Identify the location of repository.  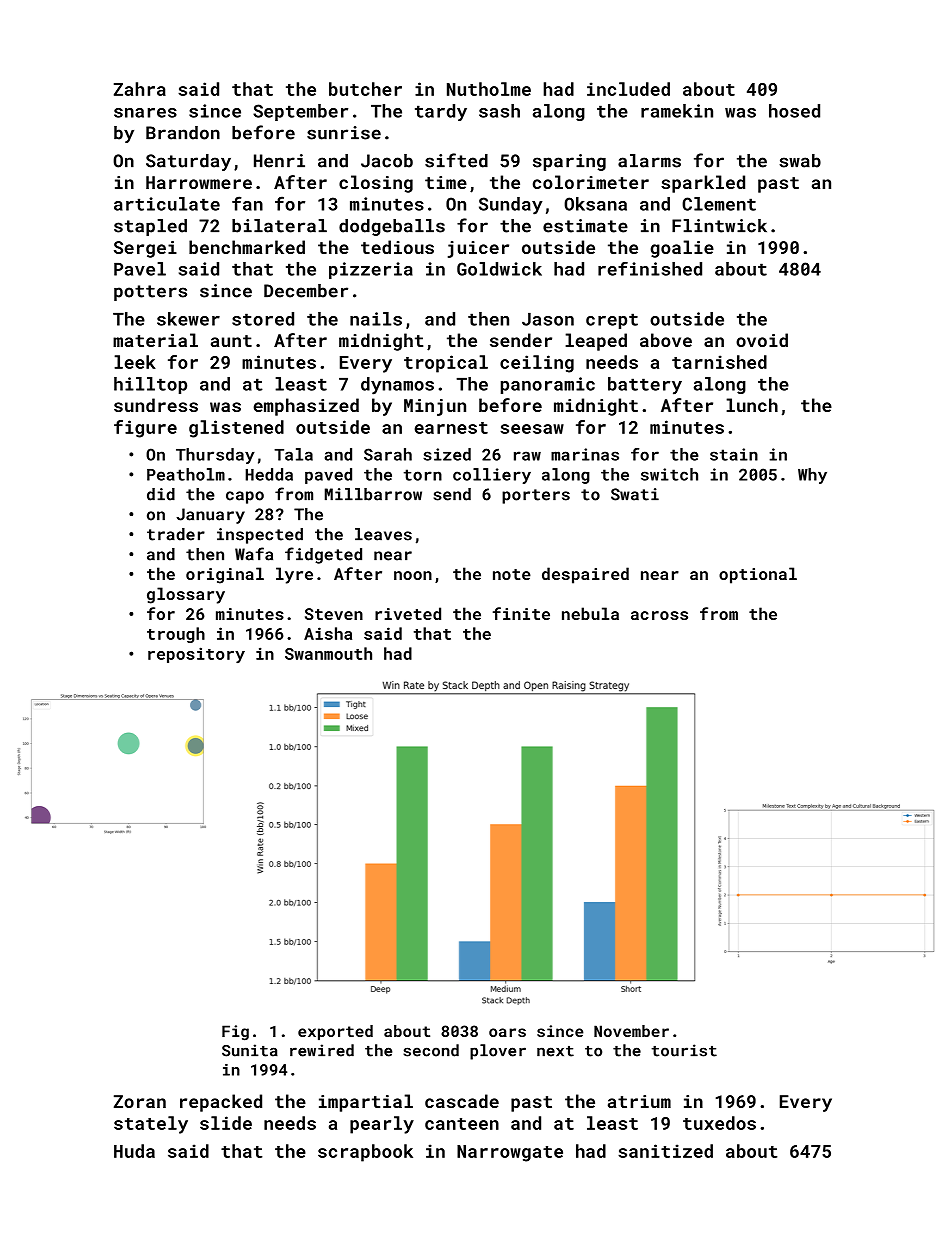
(196, 655).
